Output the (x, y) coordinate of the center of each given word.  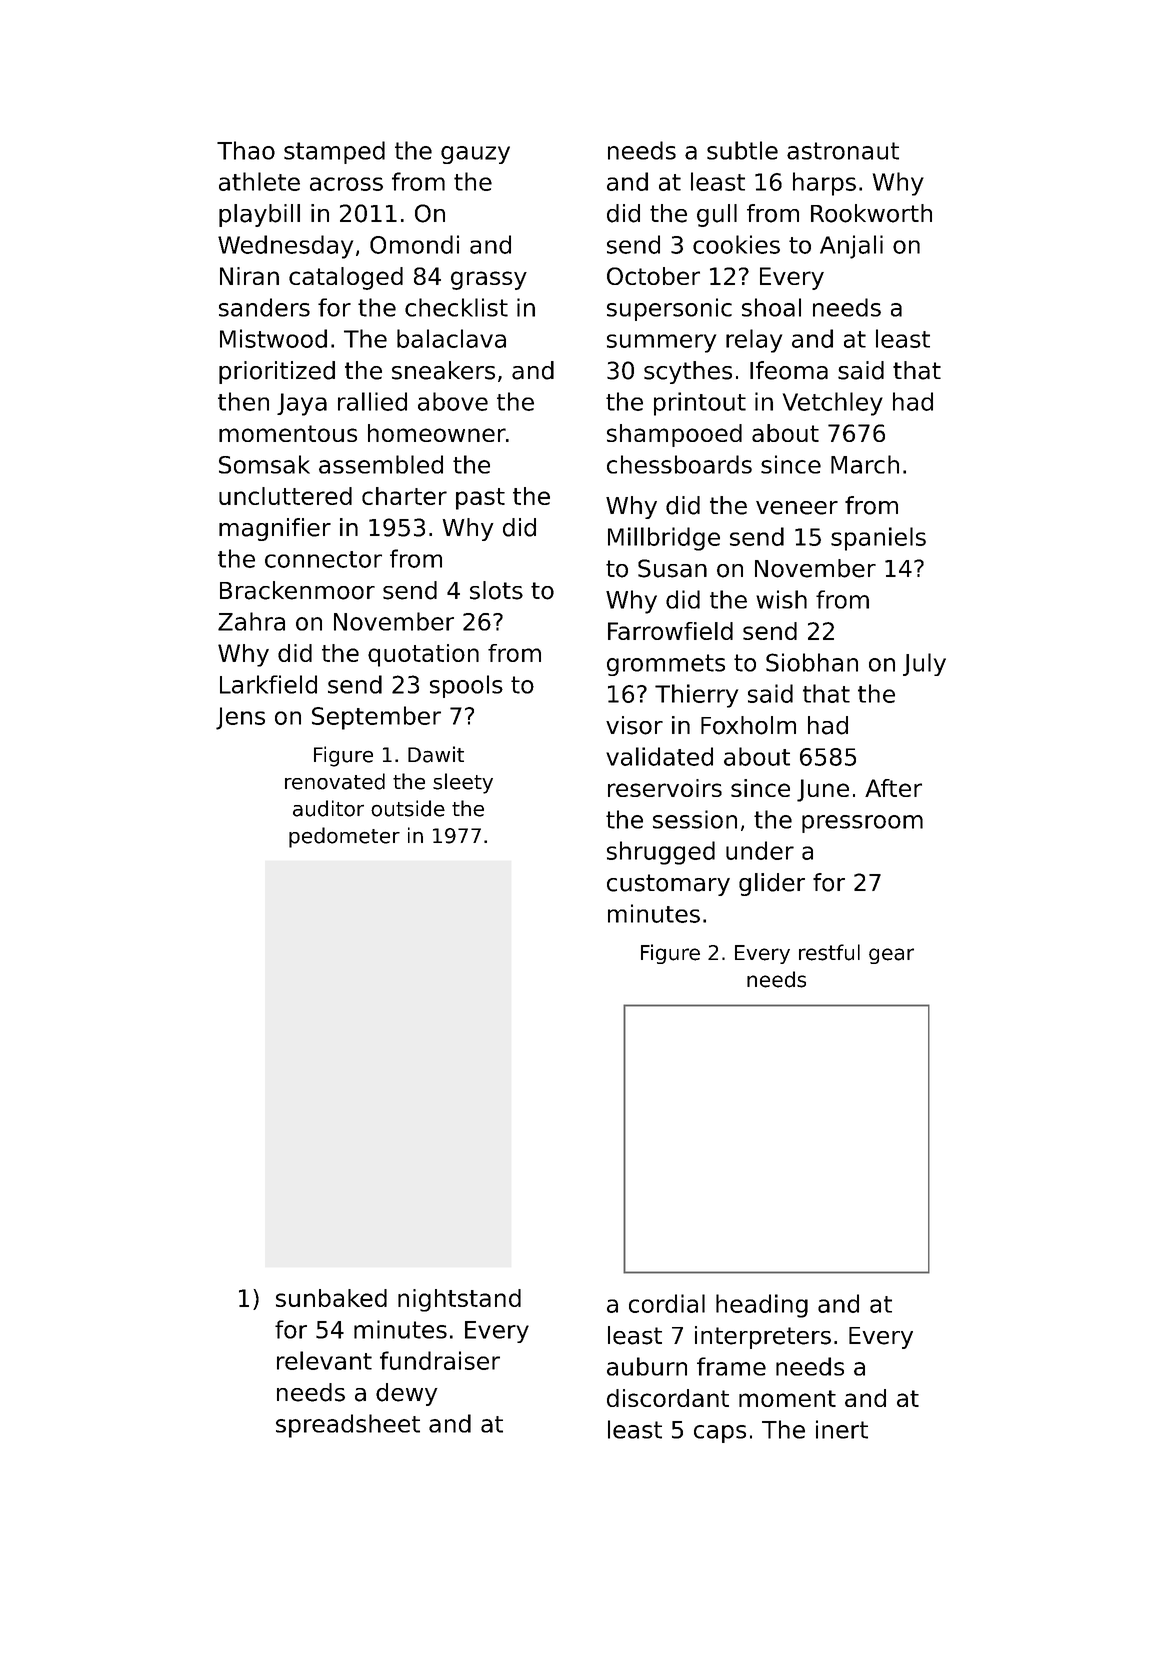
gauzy (475, 155)
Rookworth (871, 213)
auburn (647, 1366)
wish (781, 599)
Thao (246, 150)
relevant (324, 1360)
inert (842, 1429)
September (376, 718)
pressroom (862, 824)
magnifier (275, 529)
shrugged (661, 853)
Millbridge (664, 539)
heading (762, 1306)
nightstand (459, 1300)
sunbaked (331, 1298)
